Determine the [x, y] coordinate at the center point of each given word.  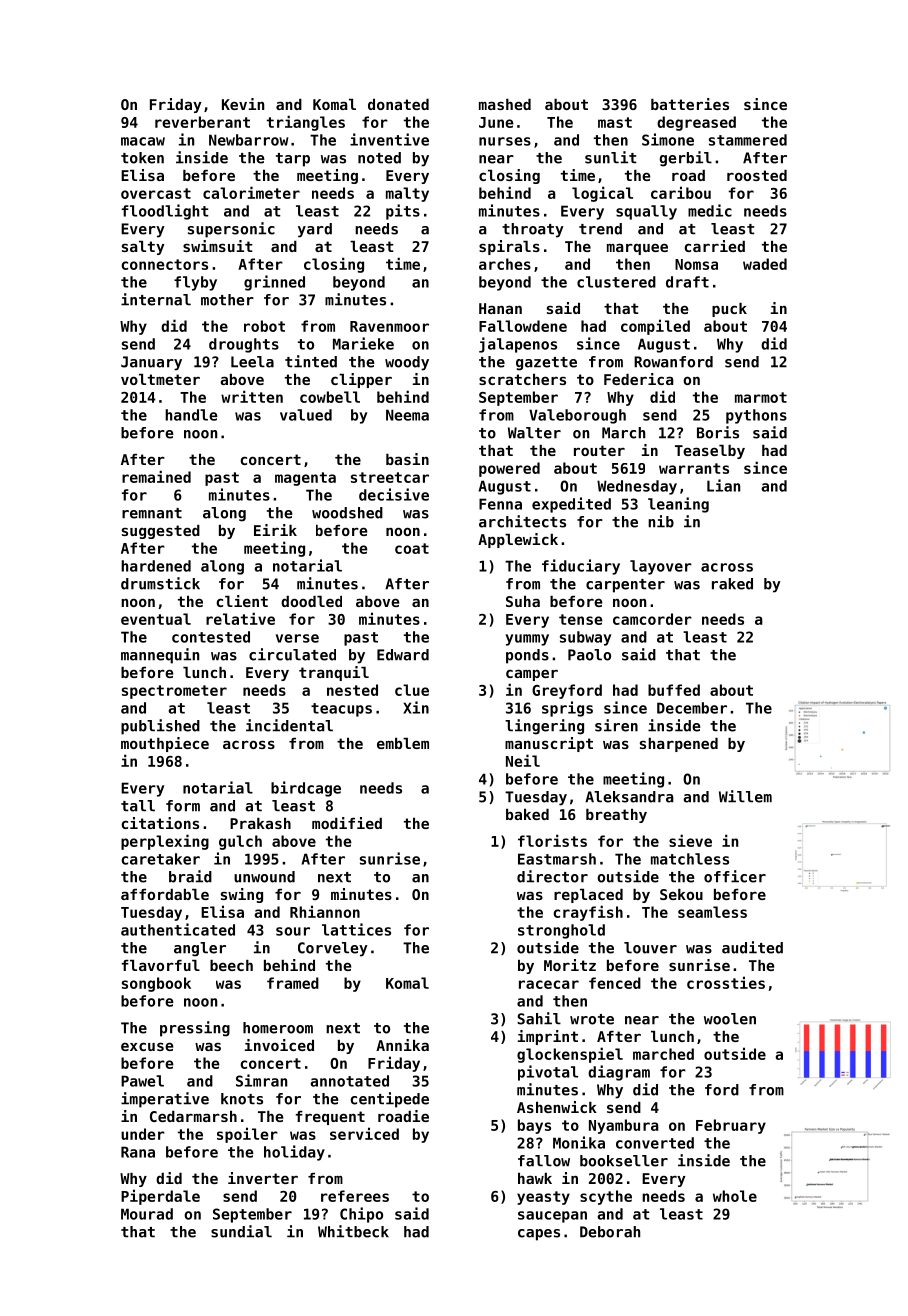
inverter [263, 1178]
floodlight [165, 212]
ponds [527, 656]
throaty [533, 230]
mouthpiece [165, 744]
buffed [674, 690]
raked [732, 584]
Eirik [275, 530]
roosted [757, 175]
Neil [523, 760]
